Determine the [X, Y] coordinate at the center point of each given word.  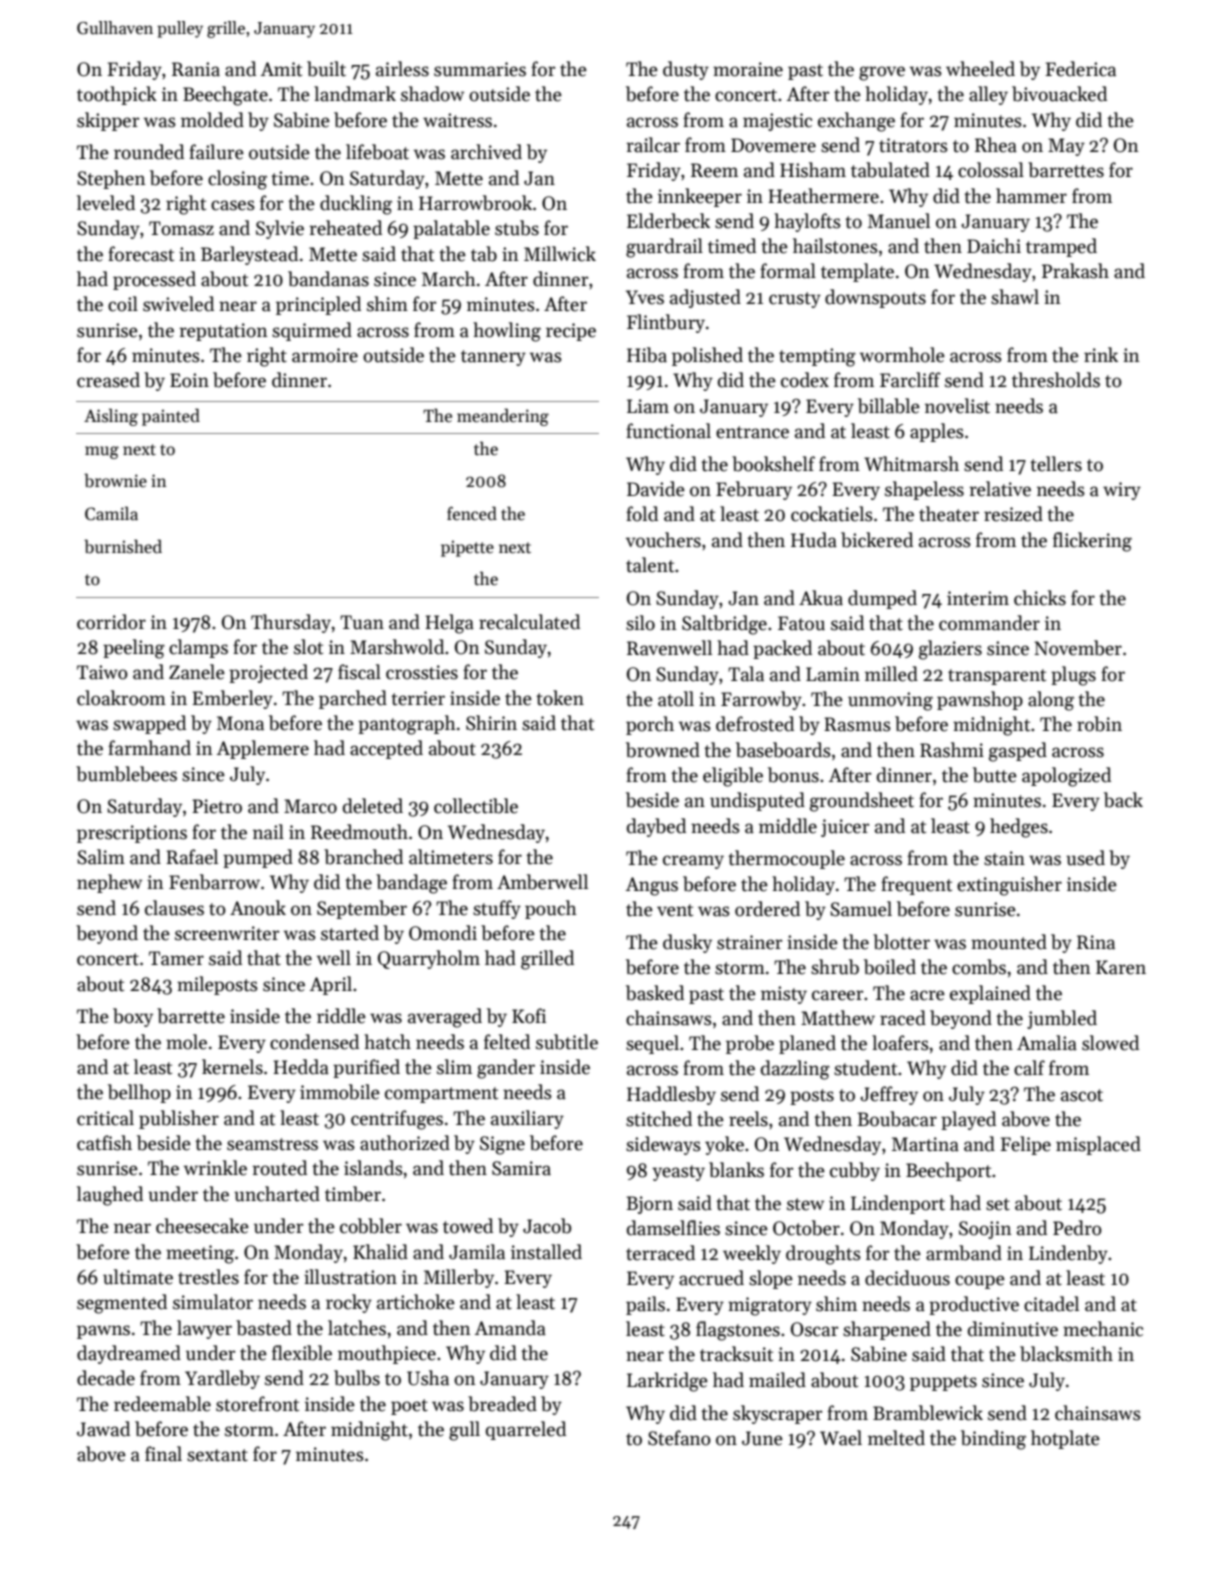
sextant [217, 1455]
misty [784, 995]
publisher [179, 1119]
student [865, 1068]
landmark [355, 94]
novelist [957, 406]
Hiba [647, 355]
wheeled [980, 69]
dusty [686, 70]
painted [171, 417]
